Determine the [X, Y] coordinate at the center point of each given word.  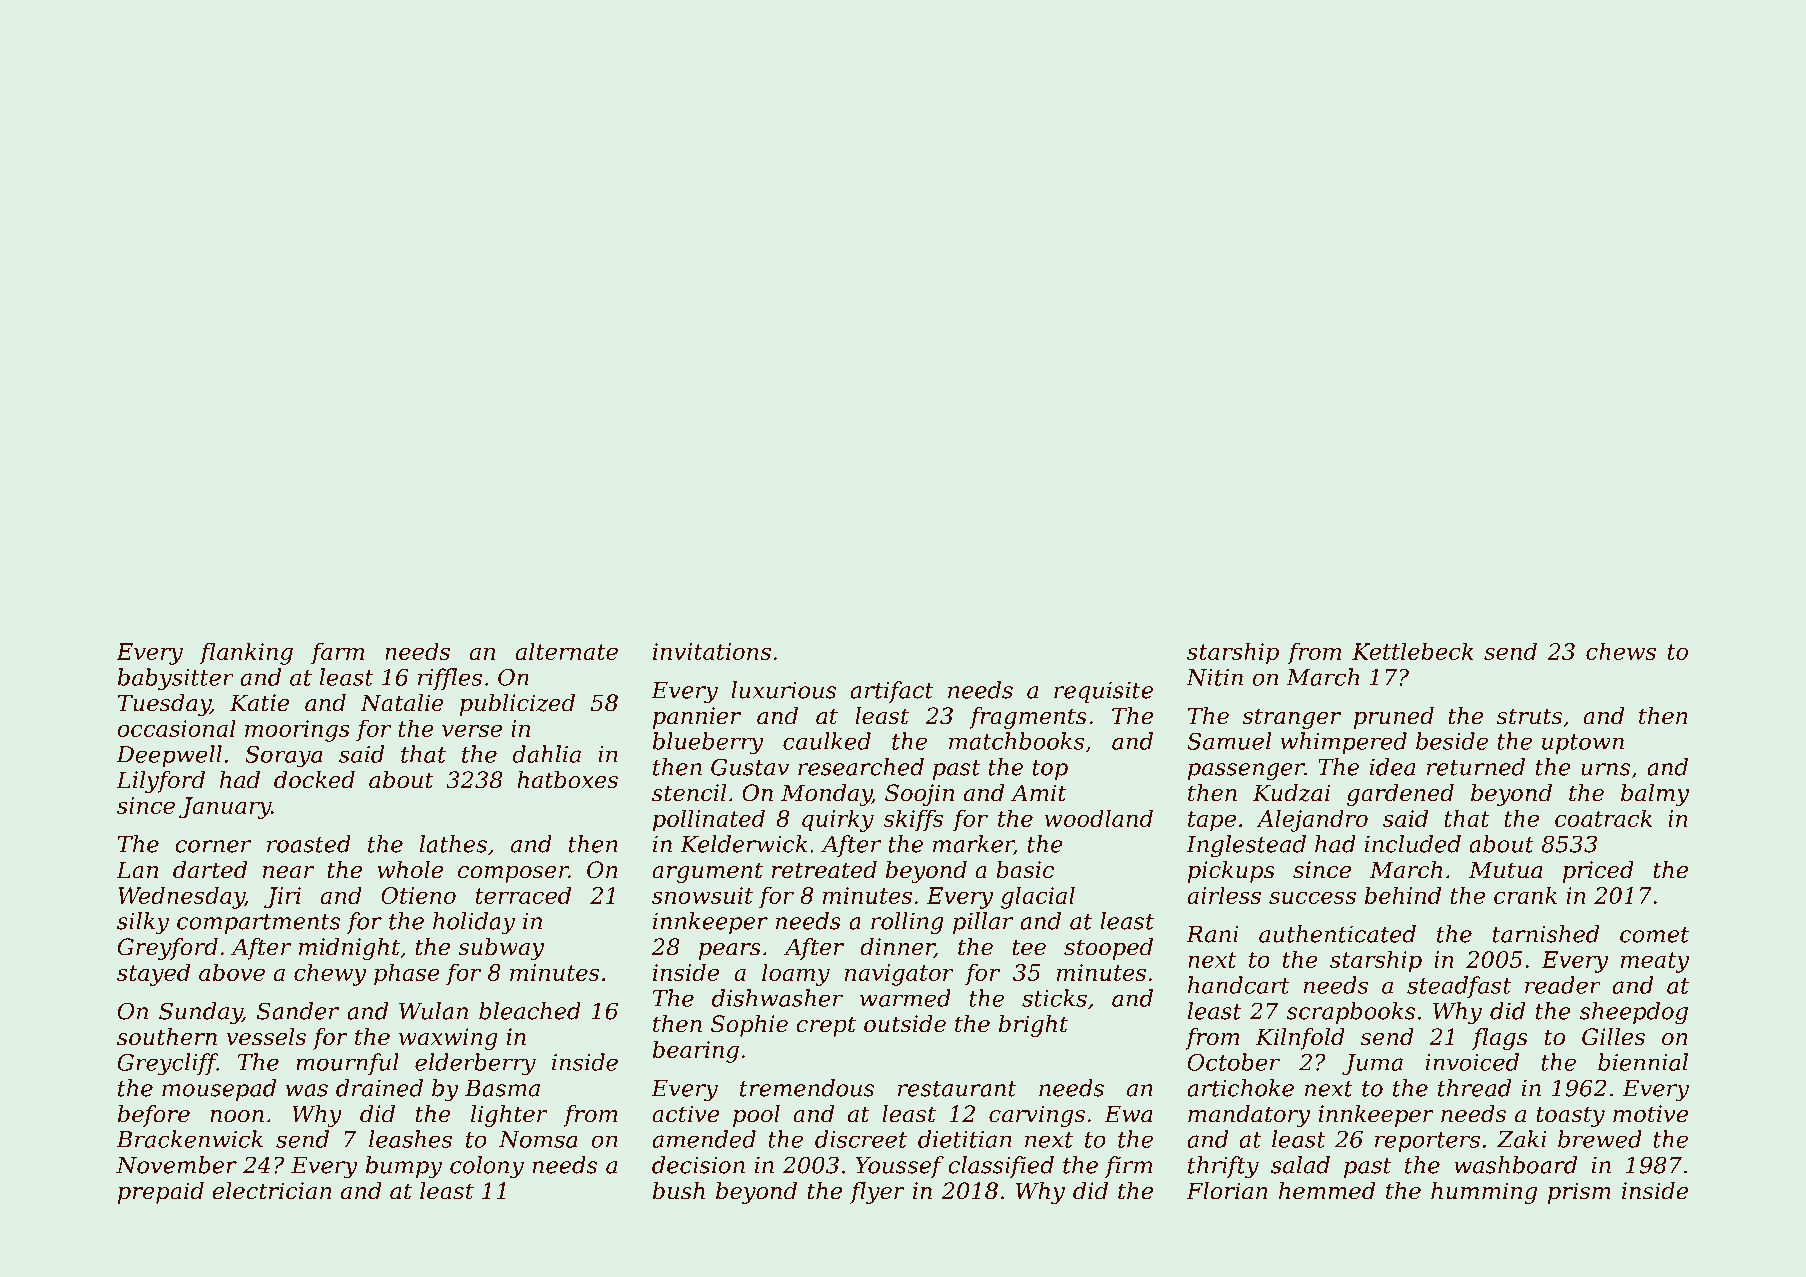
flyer [877, 1193]
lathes [453, 844]
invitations [712, 651]
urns [1605, 769]
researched [861, 767]
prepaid [161, 1193]
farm [337, 653]
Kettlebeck [1412, 651]
